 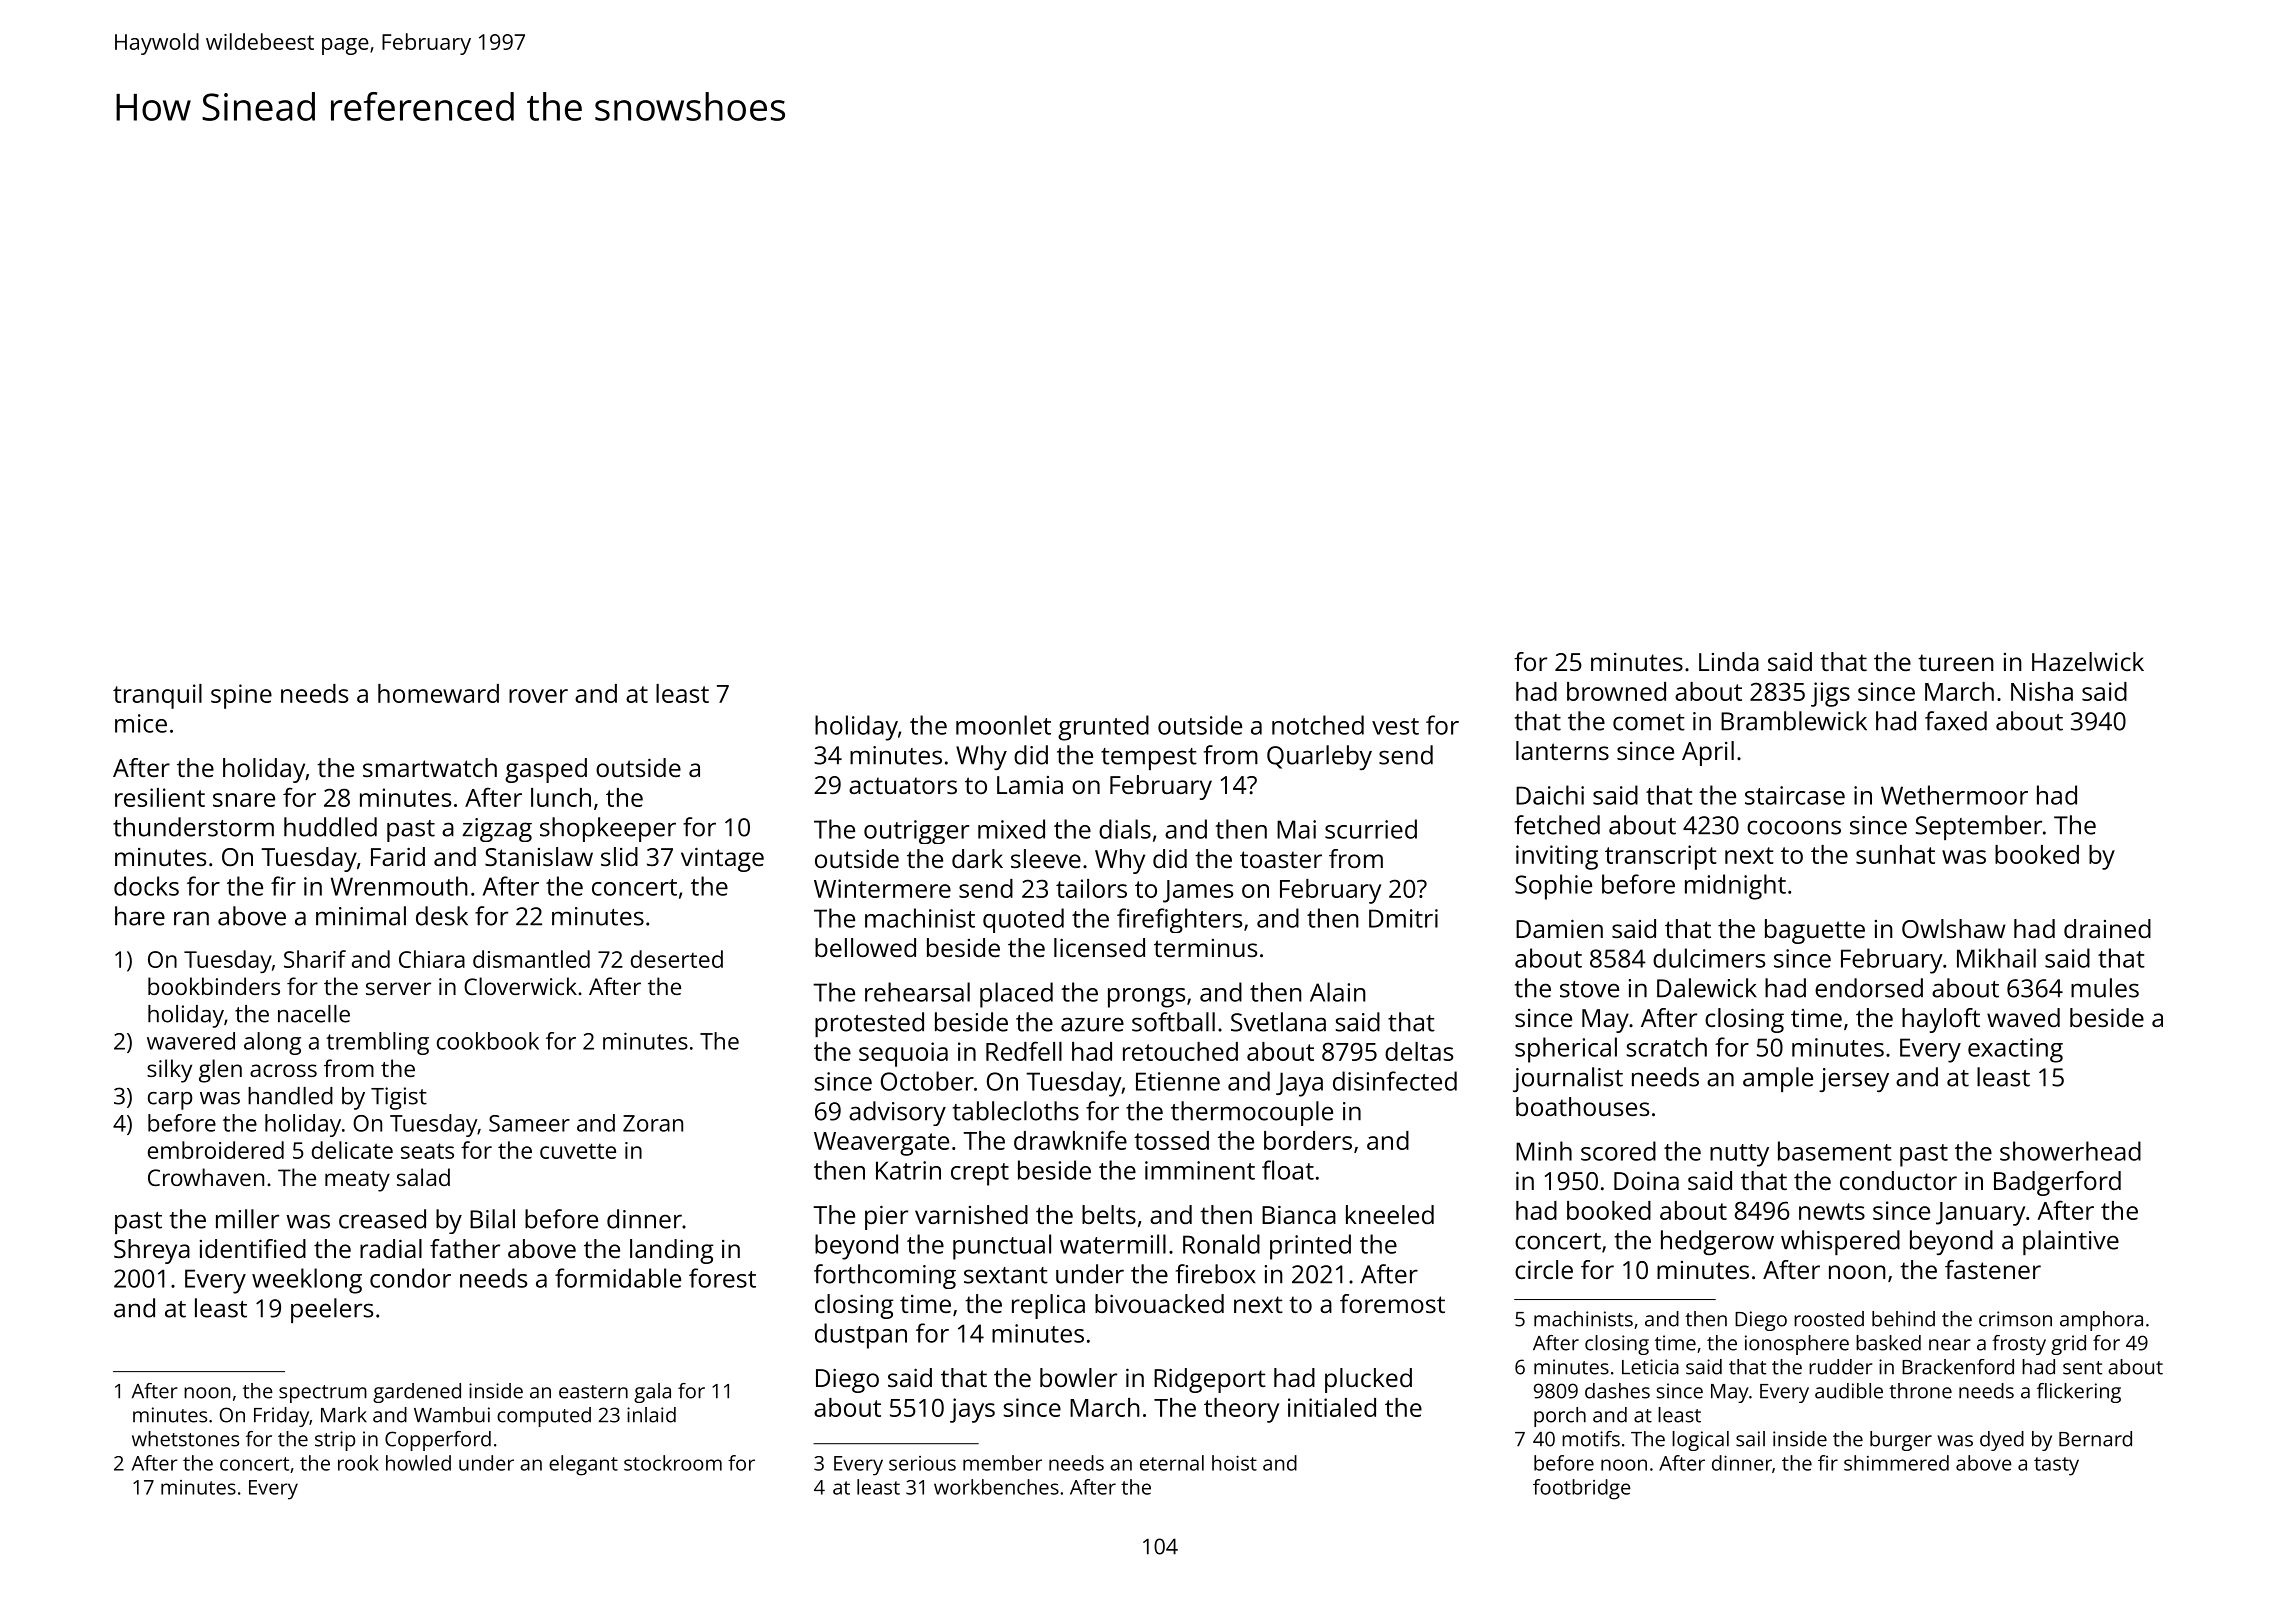 What do you see at coordinates (1979, 827) in the image?
I see `September` at bounding box center [1979, 827].
